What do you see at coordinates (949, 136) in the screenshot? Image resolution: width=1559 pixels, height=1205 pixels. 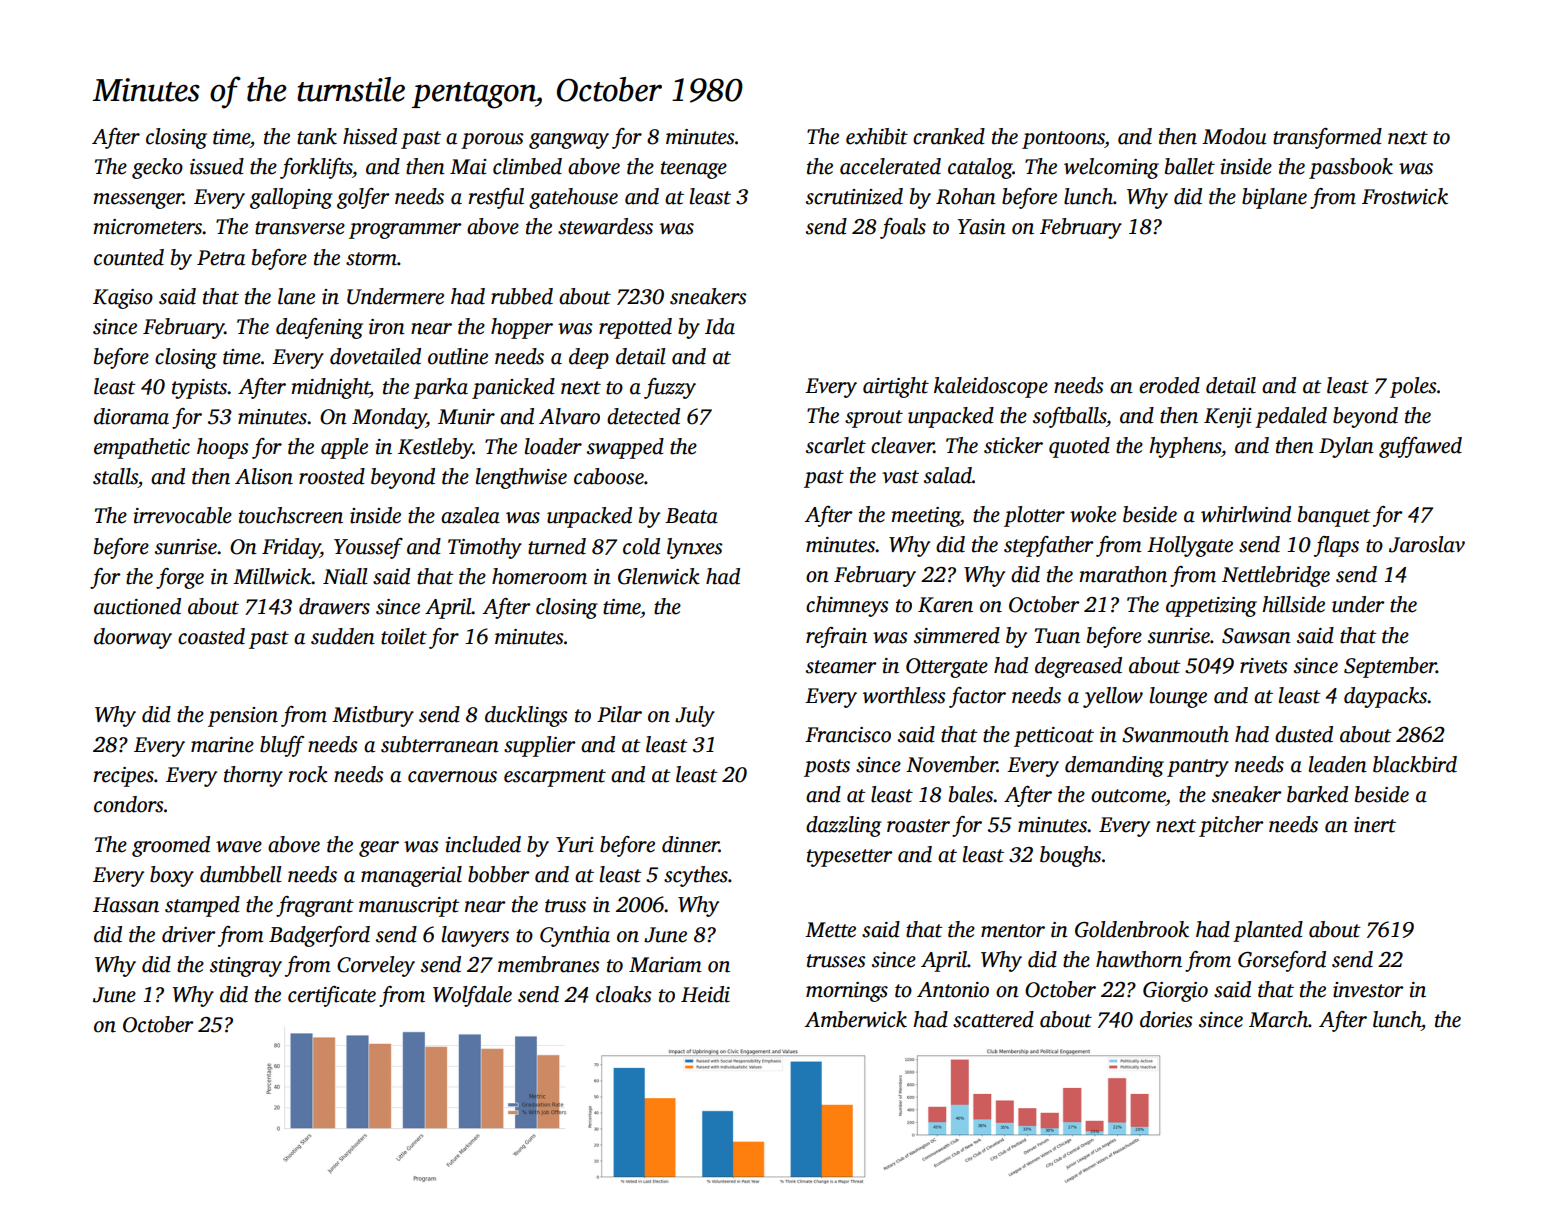 I see `cranked` at bounding box center [949, 136].
